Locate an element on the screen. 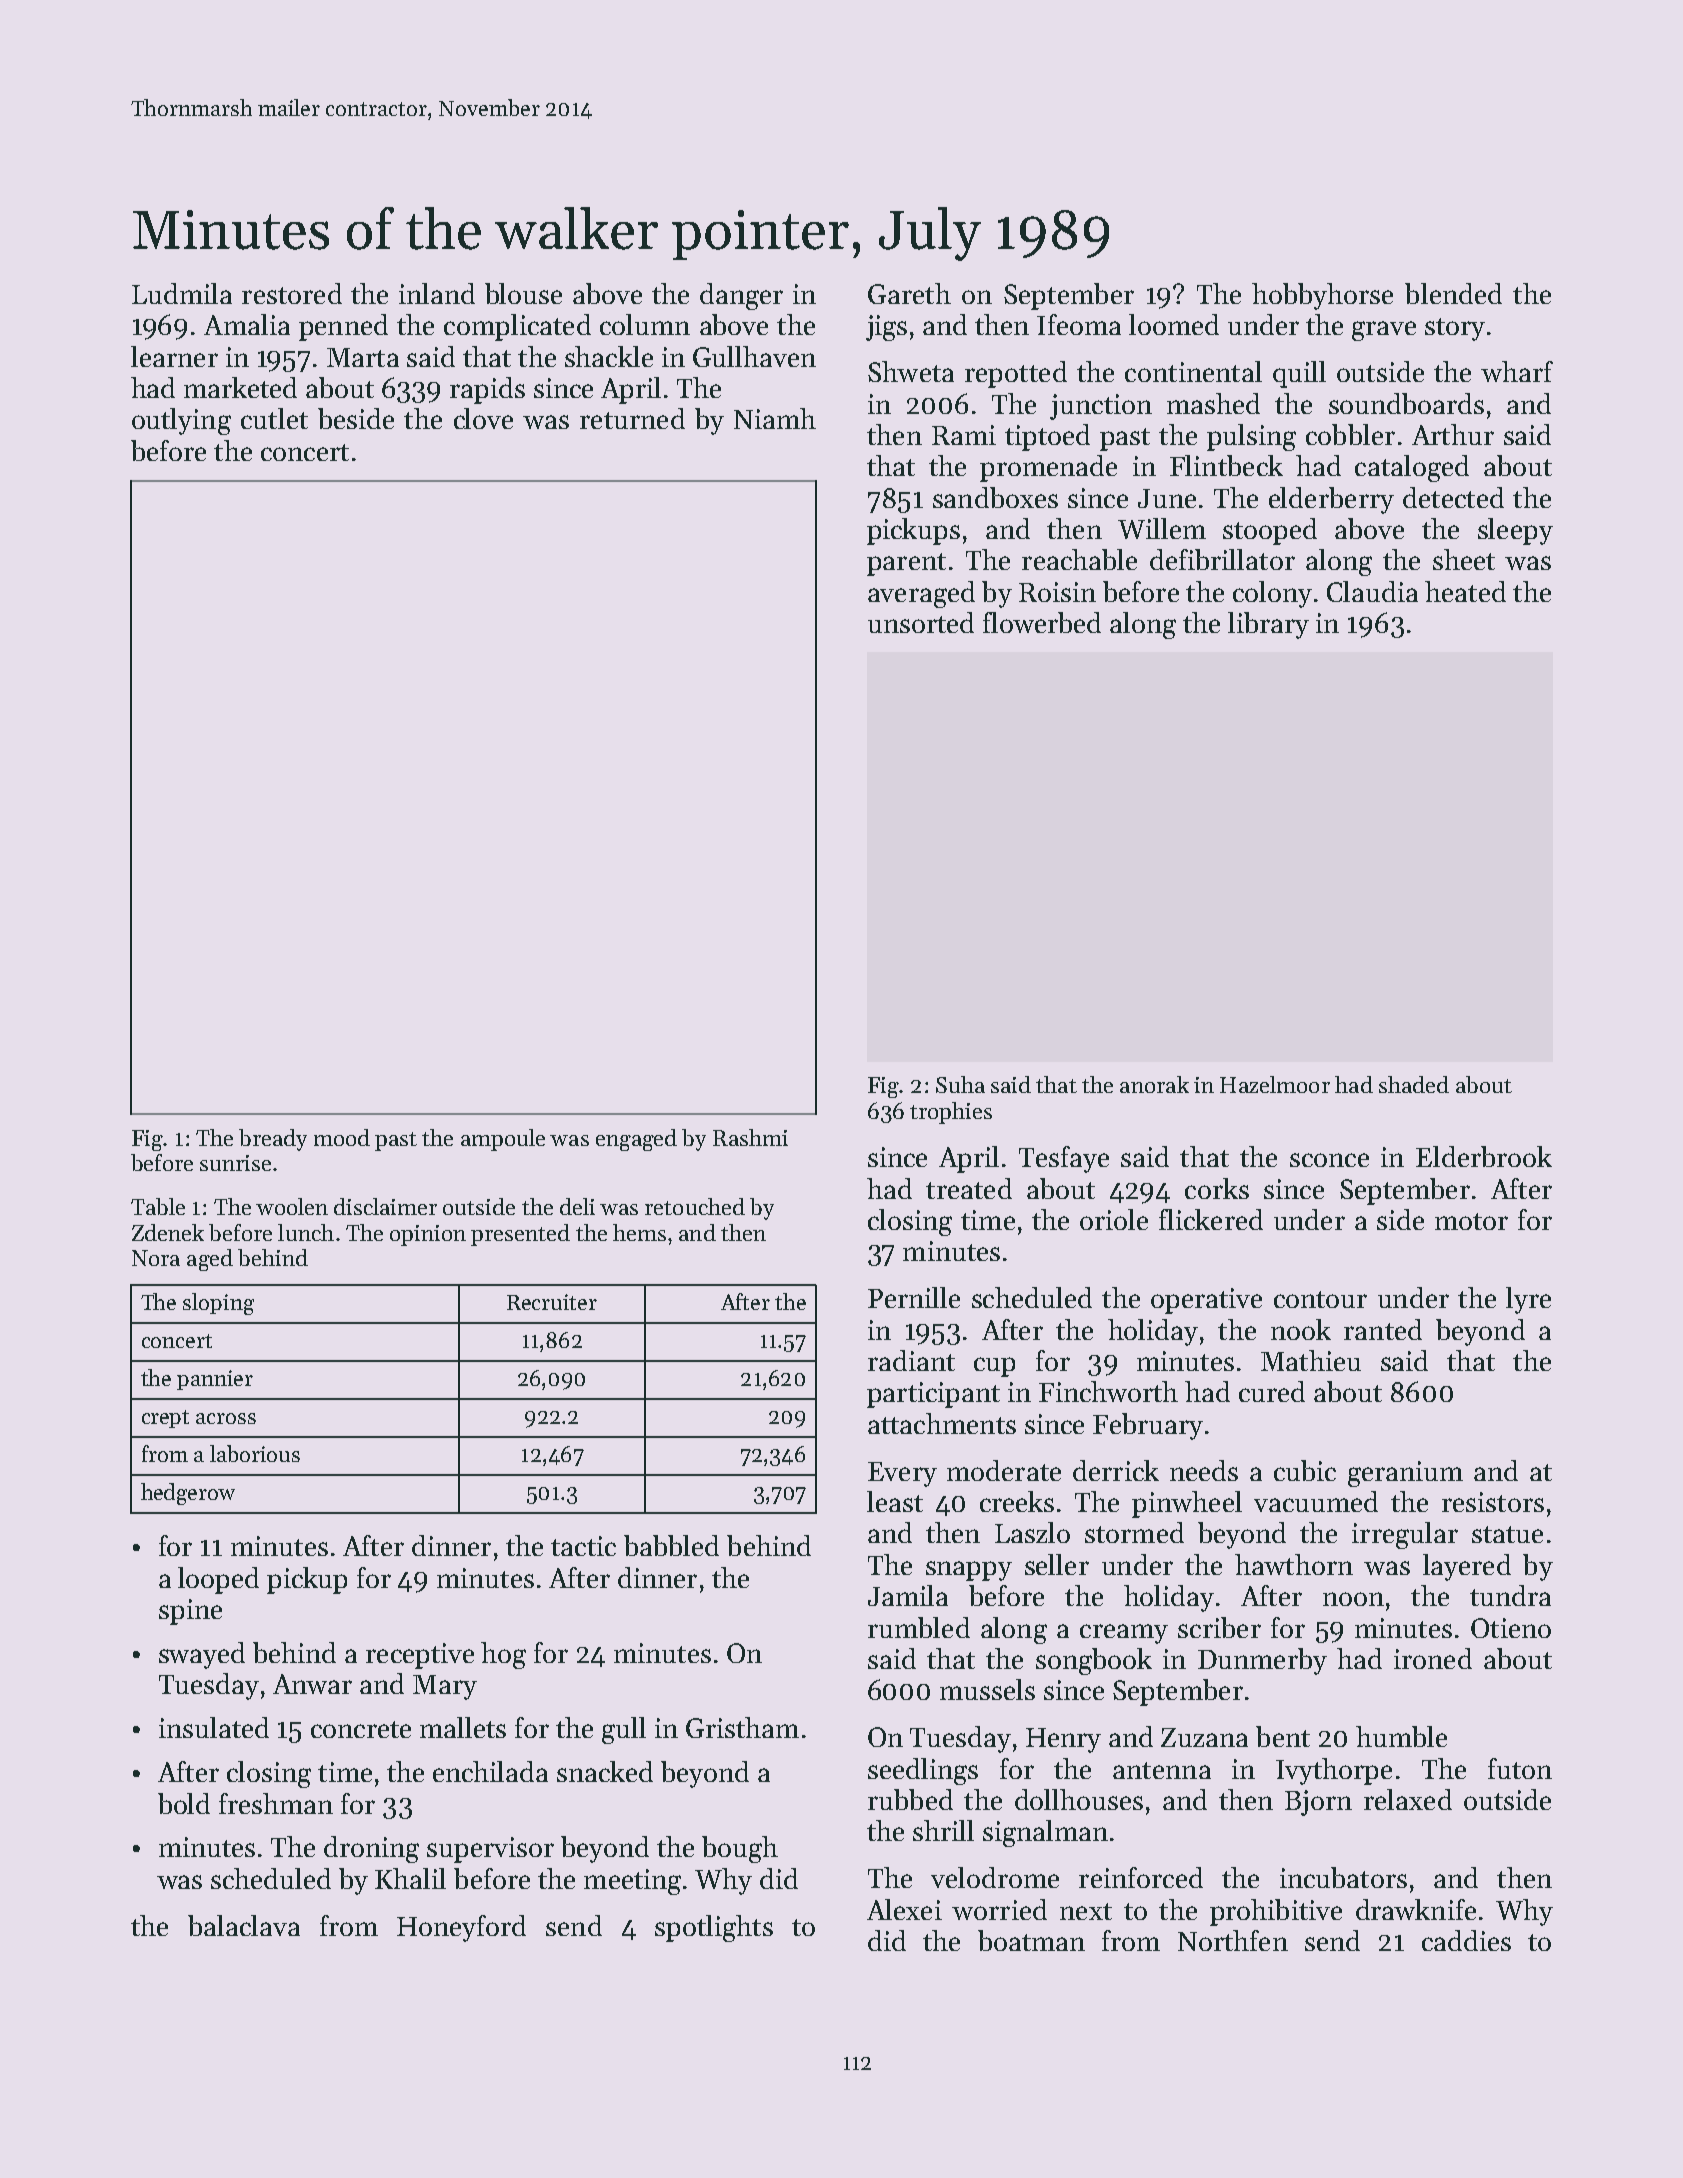 The width and height of the screenshot is (1683, 2178). Rashmi is located at coordinates (750, 1137).
